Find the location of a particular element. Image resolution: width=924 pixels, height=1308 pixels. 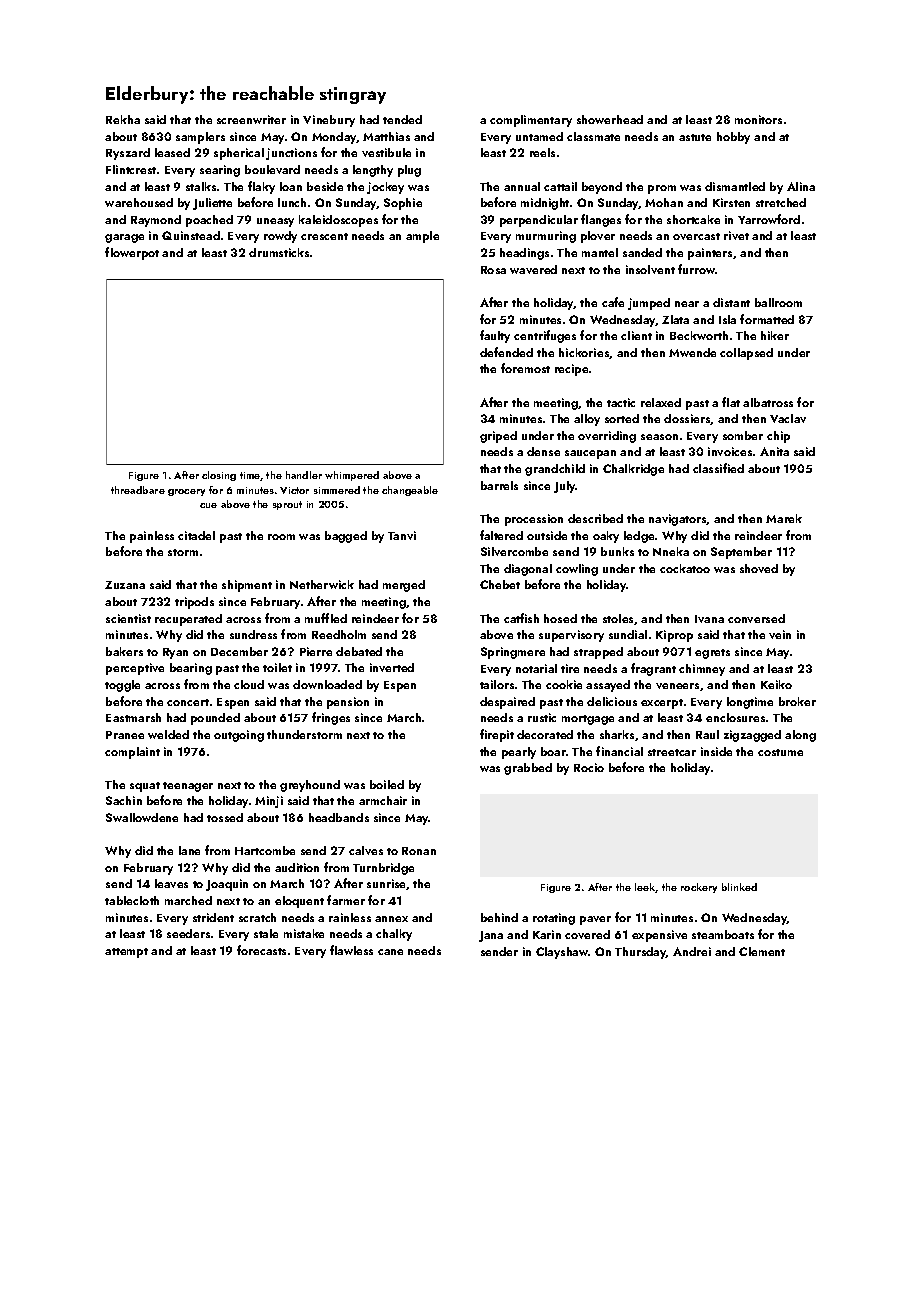

firepit is located at coordinates (497, 735).
